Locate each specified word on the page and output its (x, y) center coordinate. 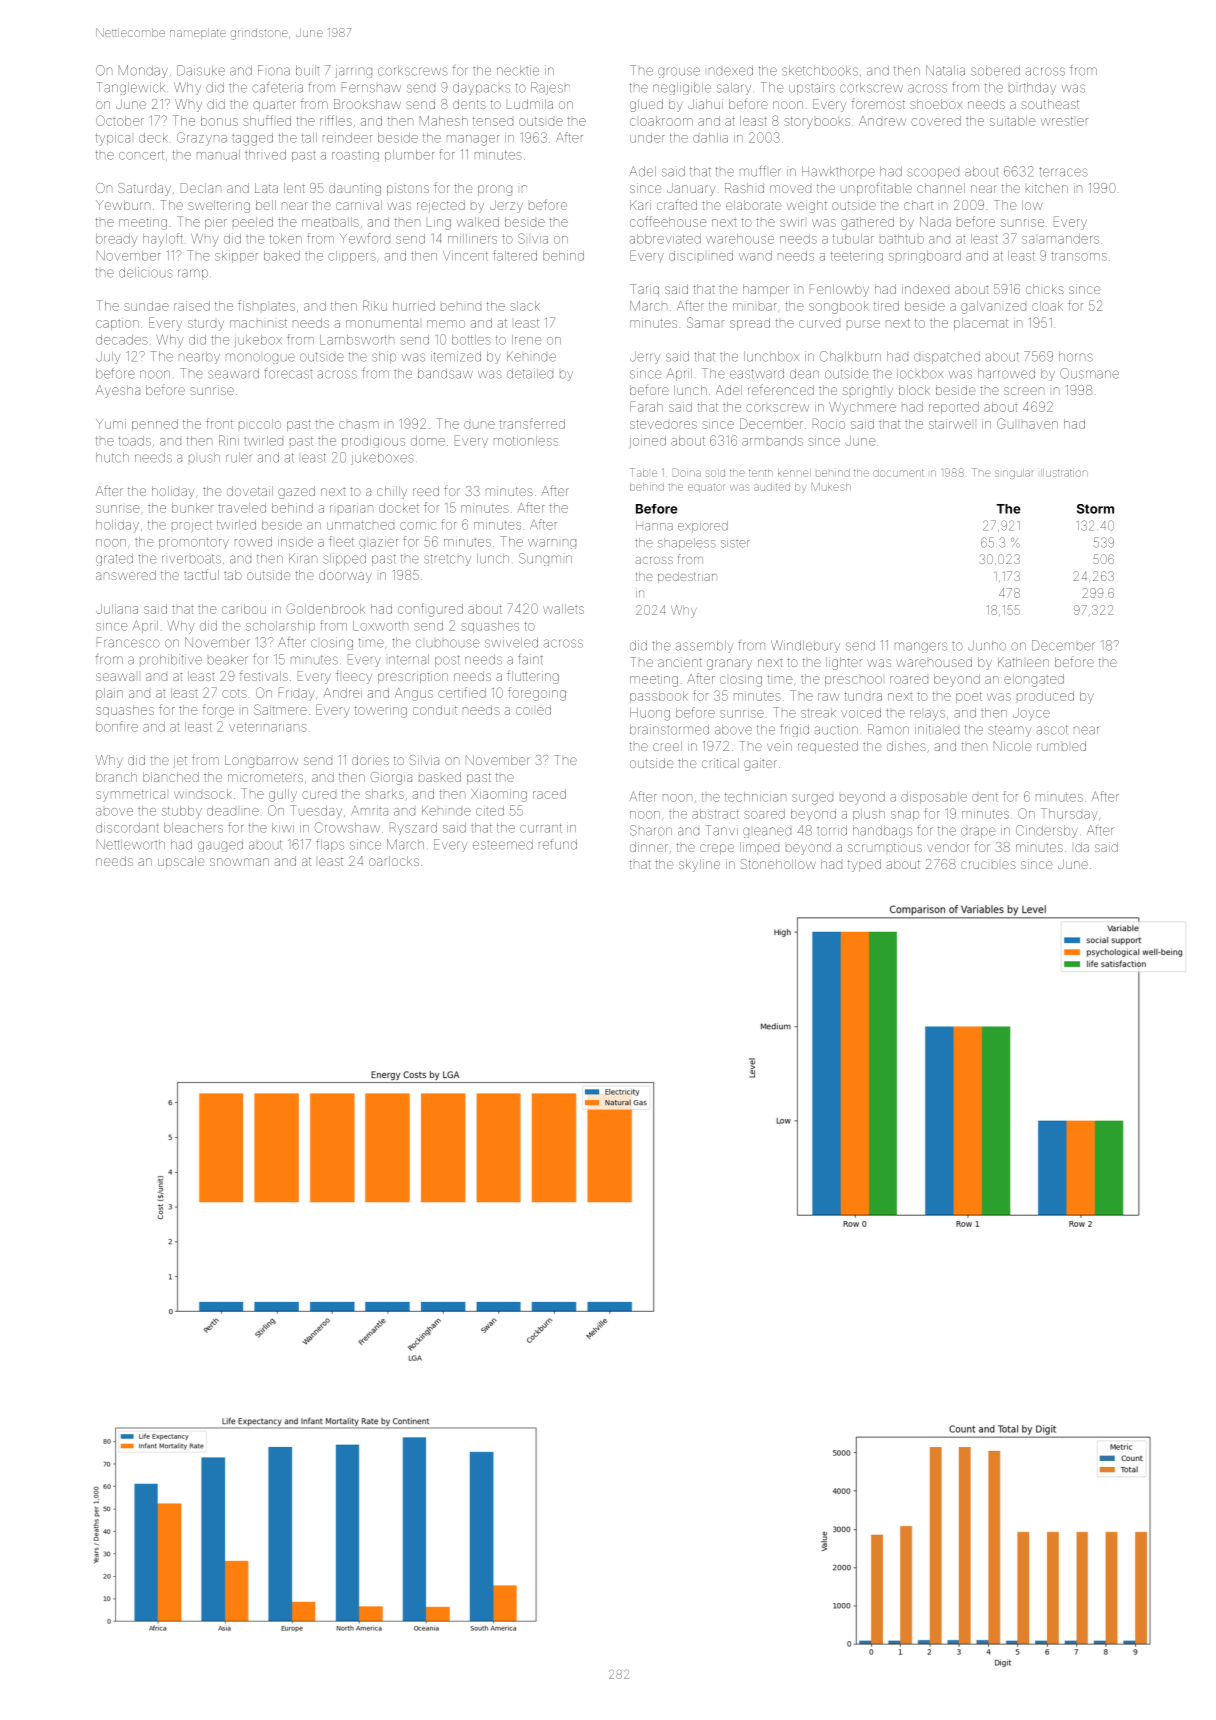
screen (1024, 391)
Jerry (645, 358)
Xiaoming (499, 795)
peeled (253, 222)
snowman (239, 862)
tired (886, 306)
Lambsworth (357, 340)
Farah (646, 406)
